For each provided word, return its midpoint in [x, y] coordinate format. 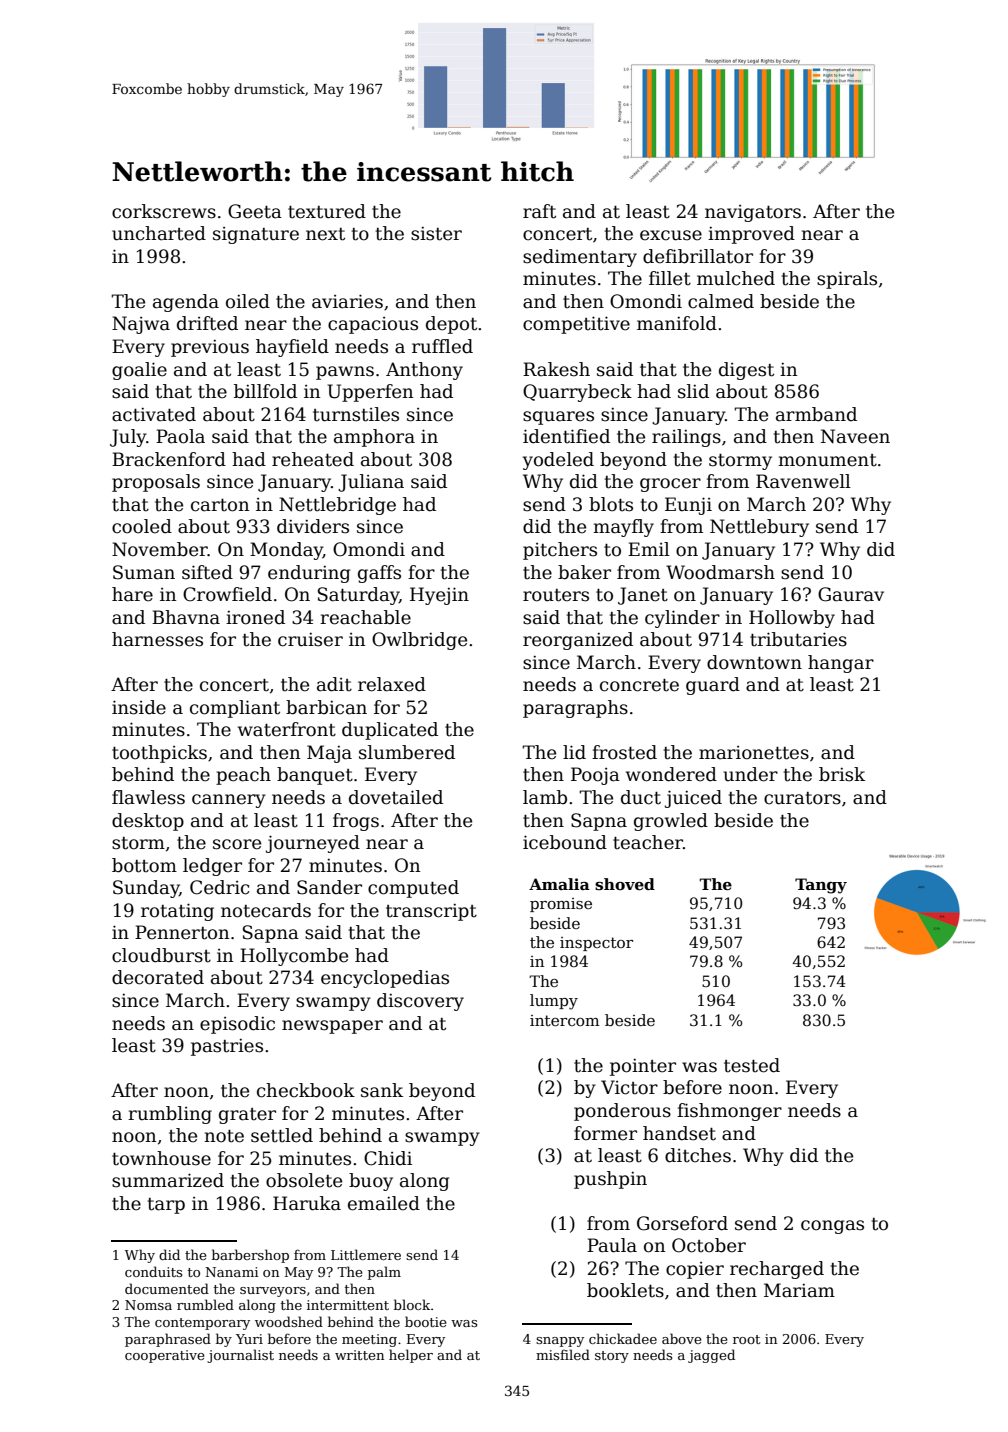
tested [752, 1065]
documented [167, 1288]
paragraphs [575, 709]
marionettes [754, 753]
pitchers [560, 551]
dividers [313, 526]
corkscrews [164, 211]
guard [713, 686]
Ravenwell [803, 481]
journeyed [313, 844]
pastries [227, 1047]
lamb [545, 797]
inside [139, 707]
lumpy [554, 1002]
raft [539, 211]
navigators [753, 213]
